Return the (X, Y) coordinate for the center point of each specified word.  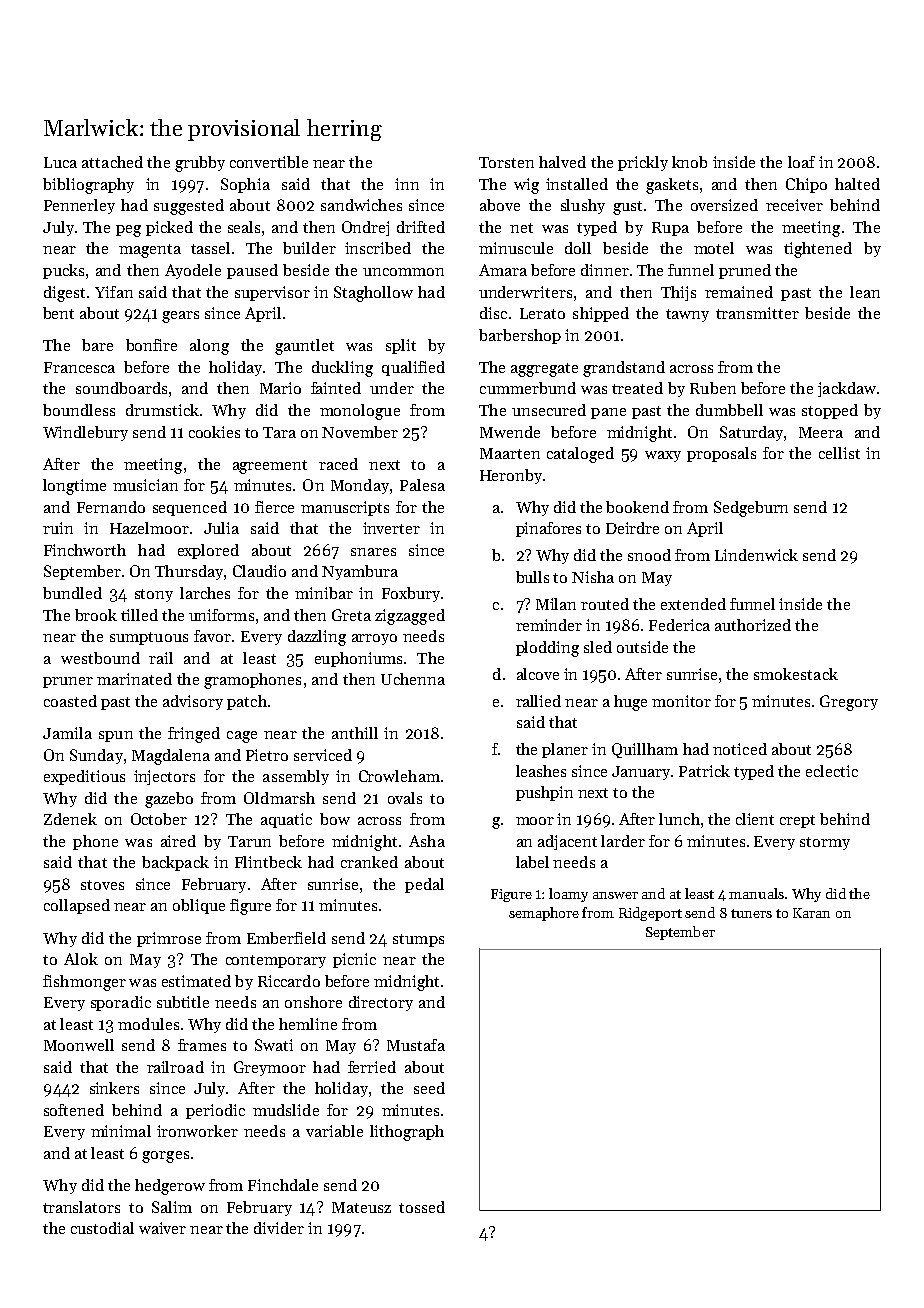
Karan (811, 913)
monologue (360, 412)
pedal (424, 885)
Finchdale (283, 1185)
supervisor (272, 293)
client (755, 819)
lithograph (407, 1133)
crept (797, 821)
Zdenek (70, 819)
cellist (839, 453)
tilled (139, 615)
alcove (538, 674)
